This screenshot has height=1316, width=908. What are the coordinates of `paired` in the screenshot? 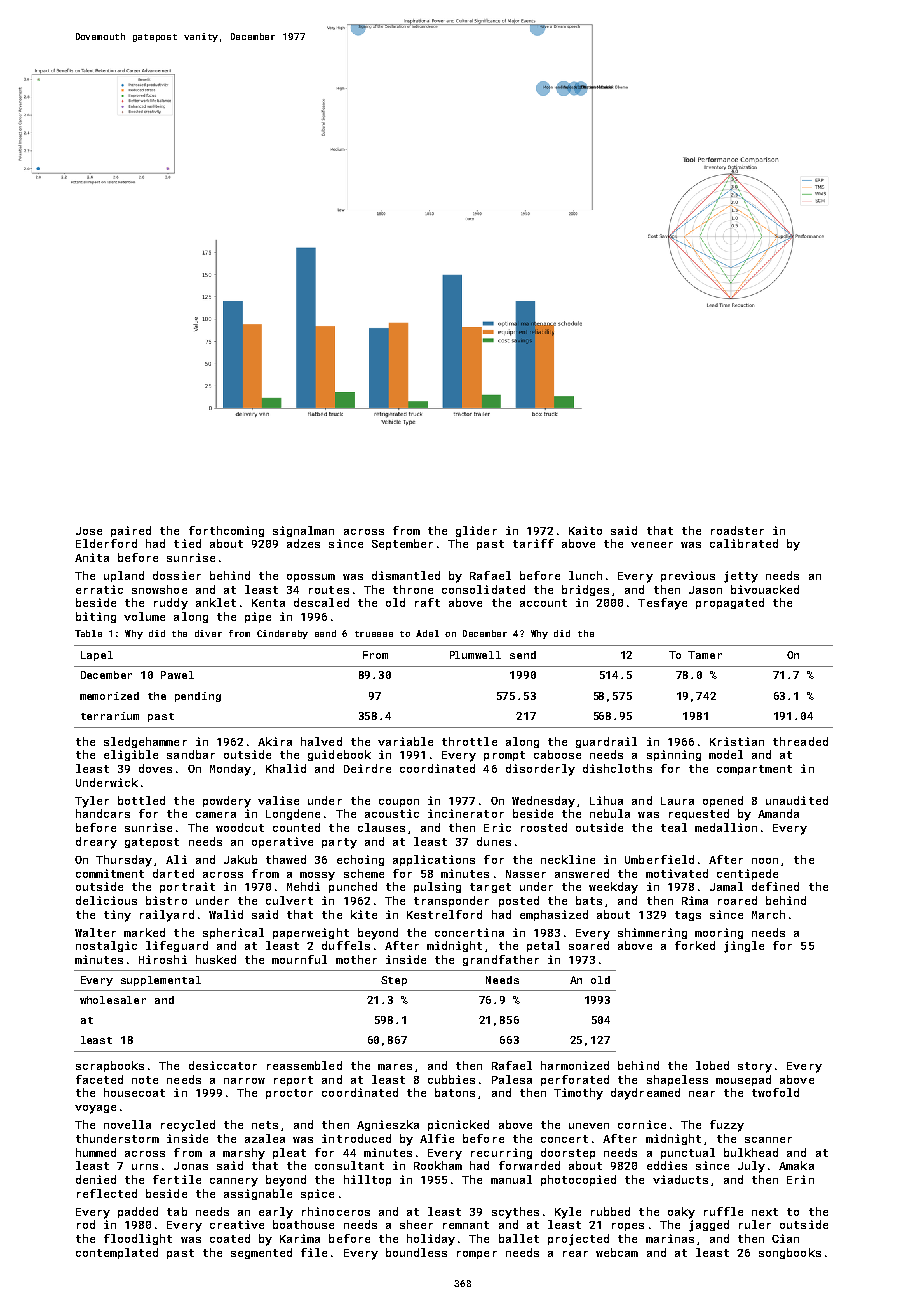 It's located at (131, 531).
